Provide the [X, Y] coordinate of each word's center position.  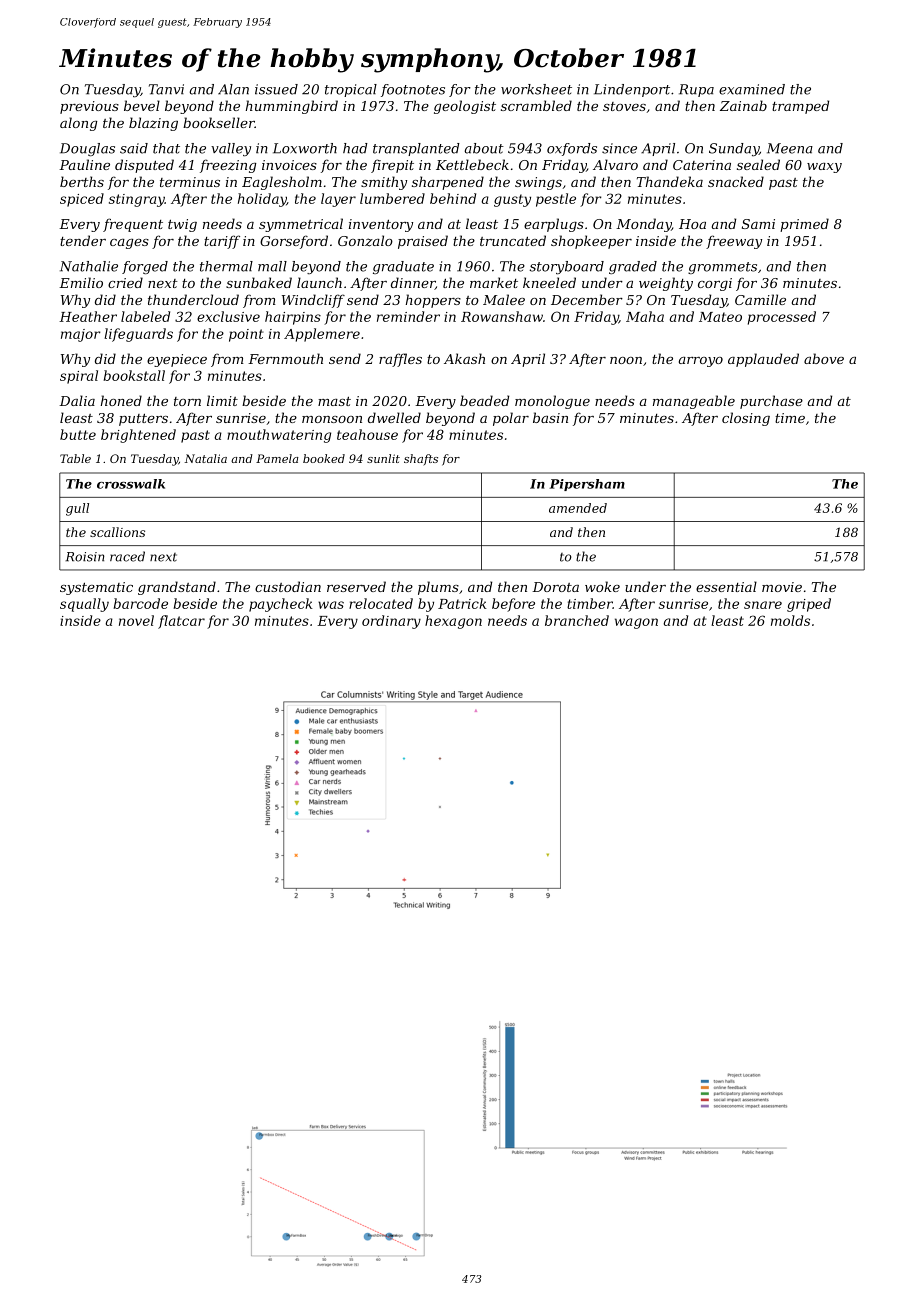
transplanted [416, 149]
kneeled [549, 282]
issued [276, 89]
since [619, 148]
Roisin [84, 557]
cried [125, 282]
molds [790, 620]
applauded [763, 360]
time [790, 418]
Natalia [205, 458]
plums [438, 588]
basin [550, 417]
